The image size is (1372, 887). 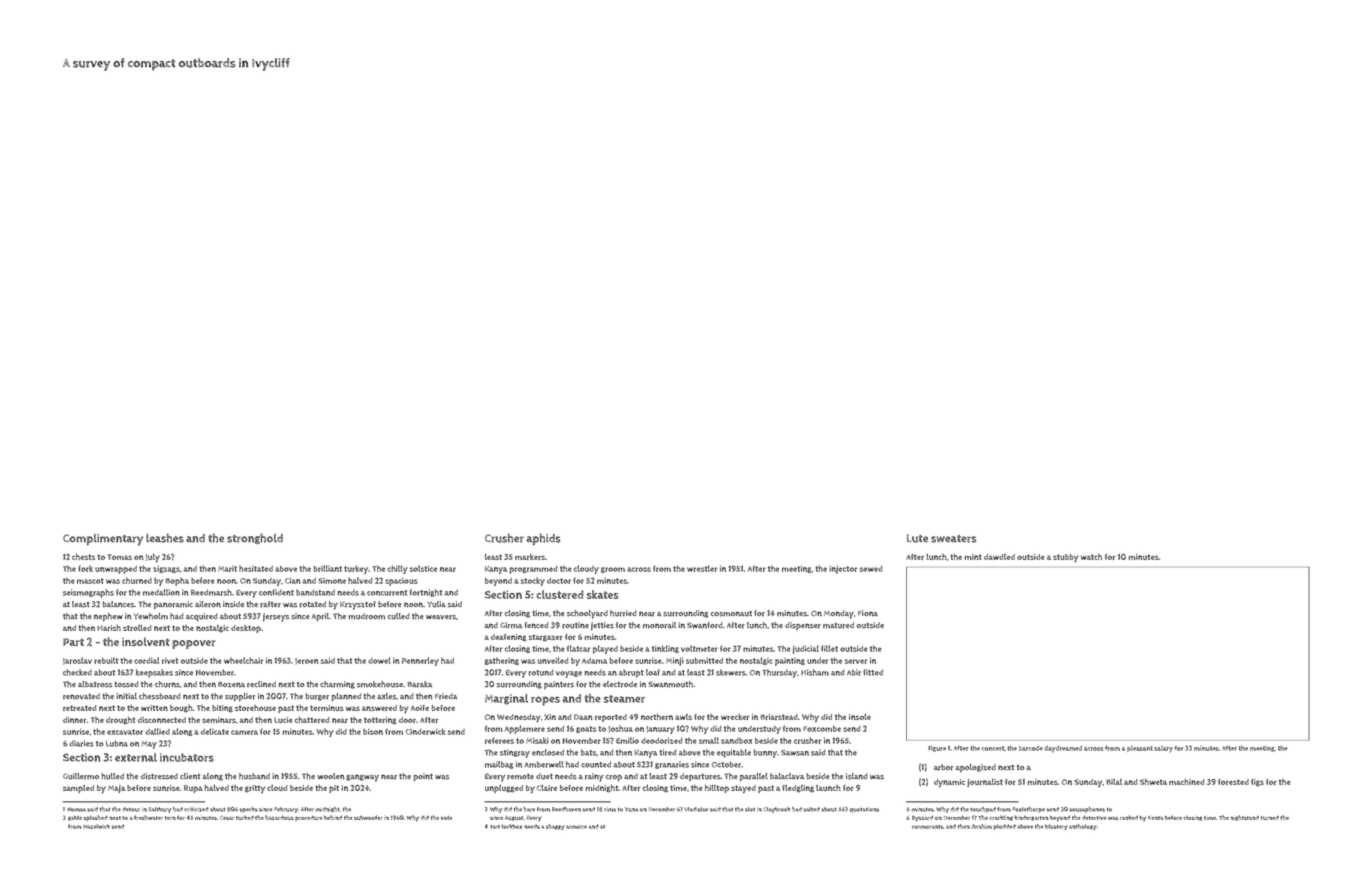 I want to click on Complimentary, so click(x=103, y=540).
